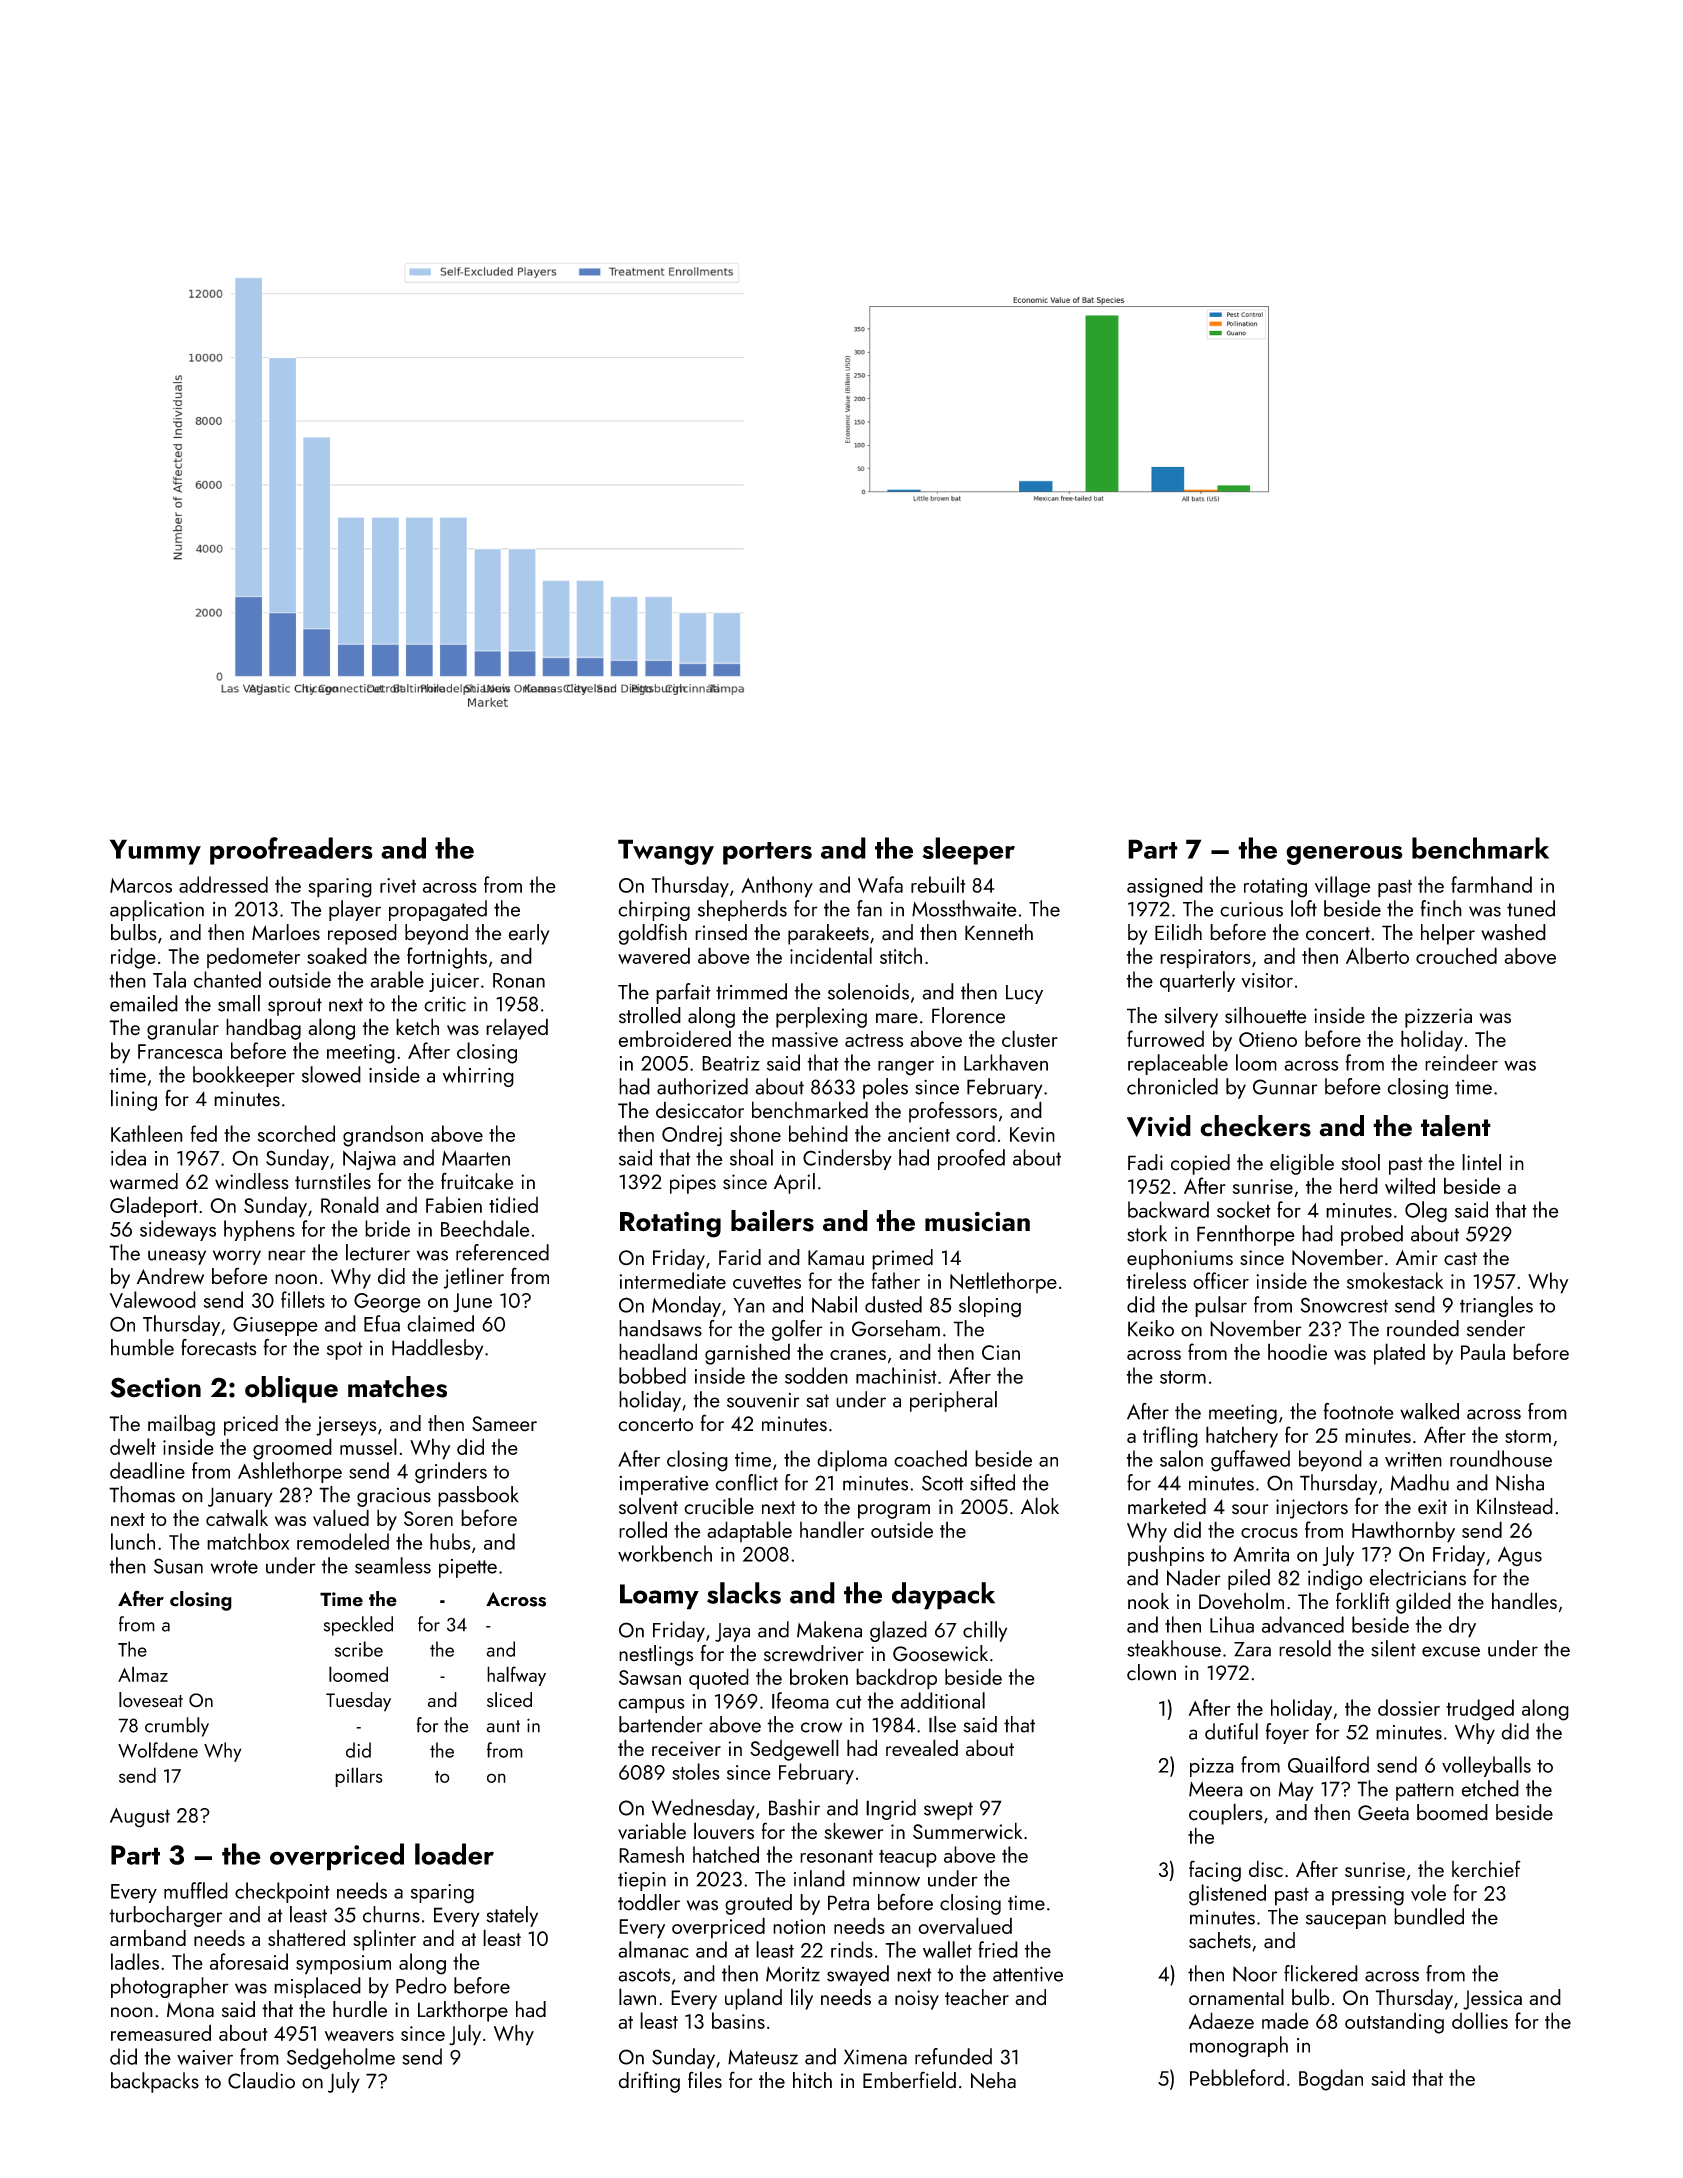 This page has width=1683, height=2178. What do you see at coordinates (1456, 1126) in the page?
I see `talent` at bounding box center [1456, 1126].
